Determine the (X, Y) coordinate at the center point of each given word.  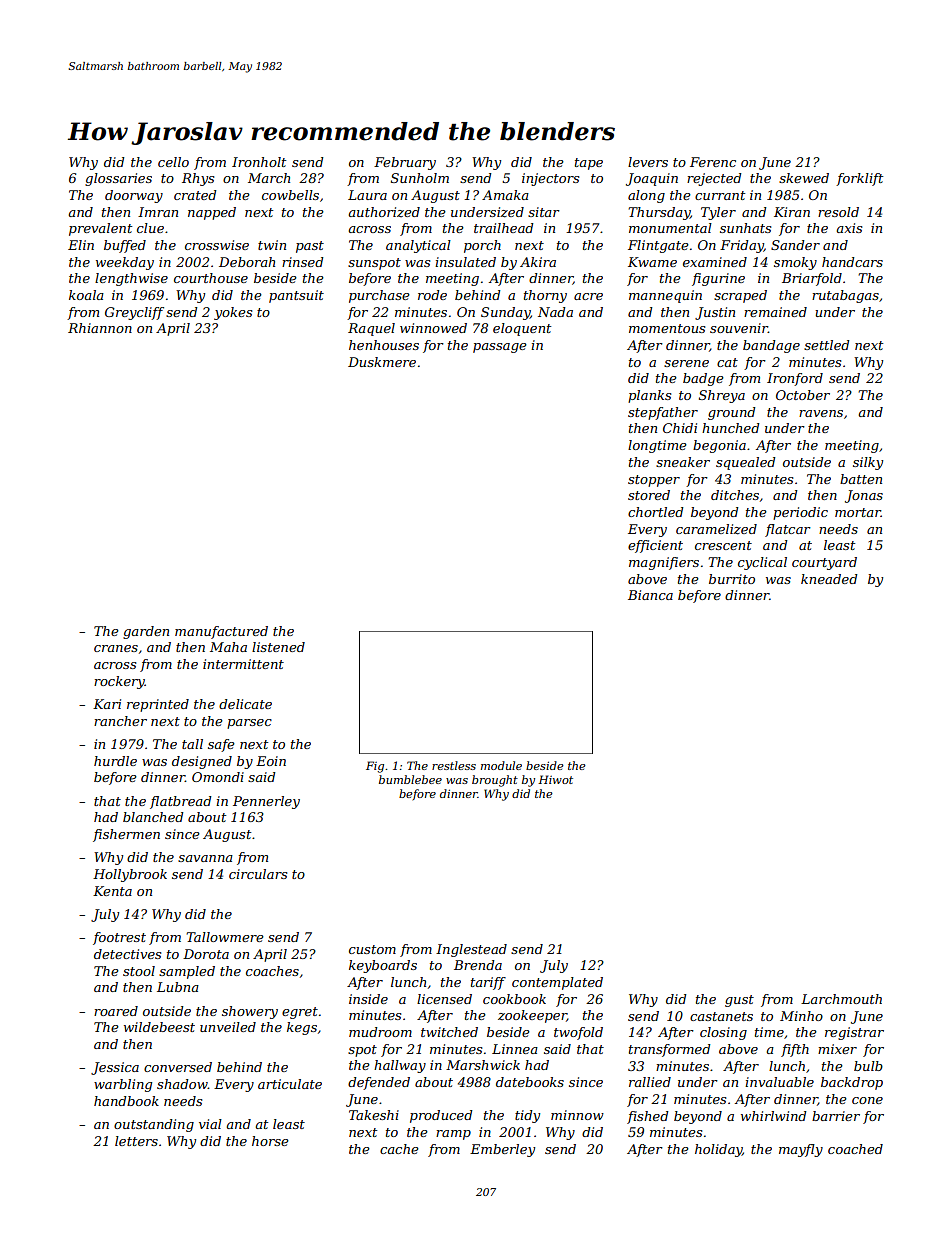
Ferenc (713, 162)
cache (399, 1149)
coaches (272, 971)
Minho (801, 1016)
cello (173, 162)
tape (589, 164)
